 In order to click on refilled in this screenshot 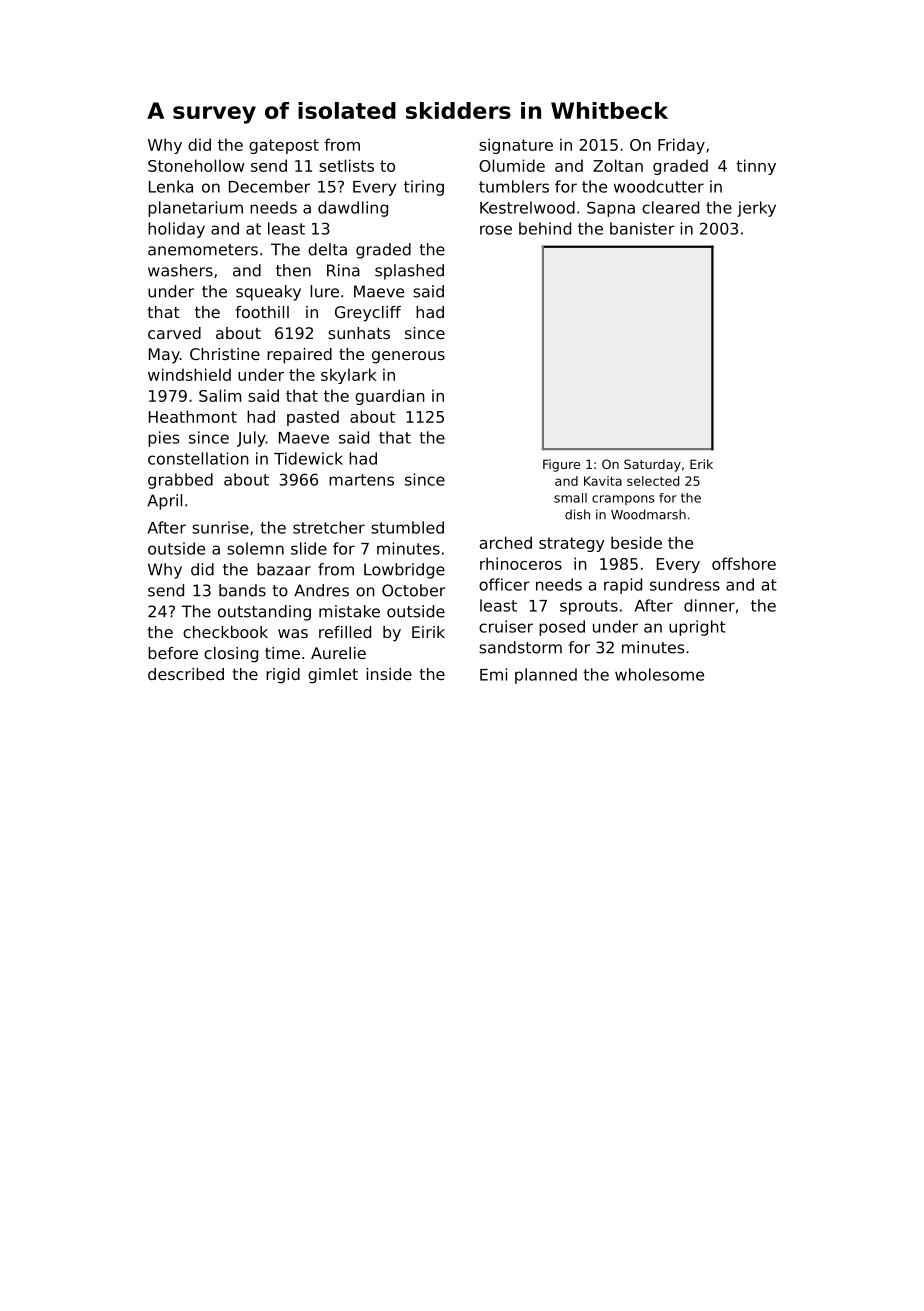, I will do `click(345, 632)`.
